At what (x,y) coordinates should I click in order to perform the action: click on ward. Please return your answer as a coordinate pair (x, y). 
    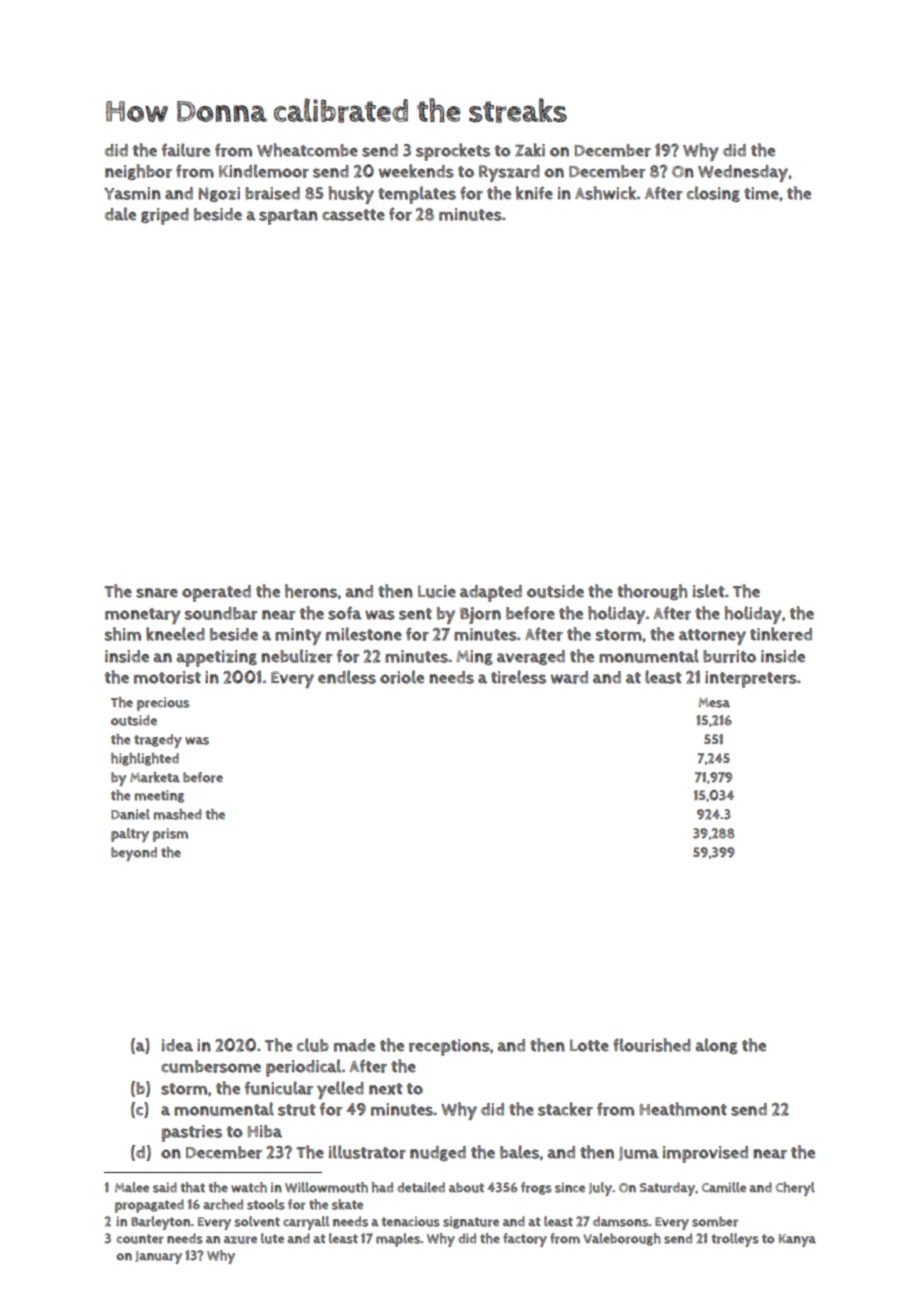
    Looking at the image, I should click on (569, 677).
